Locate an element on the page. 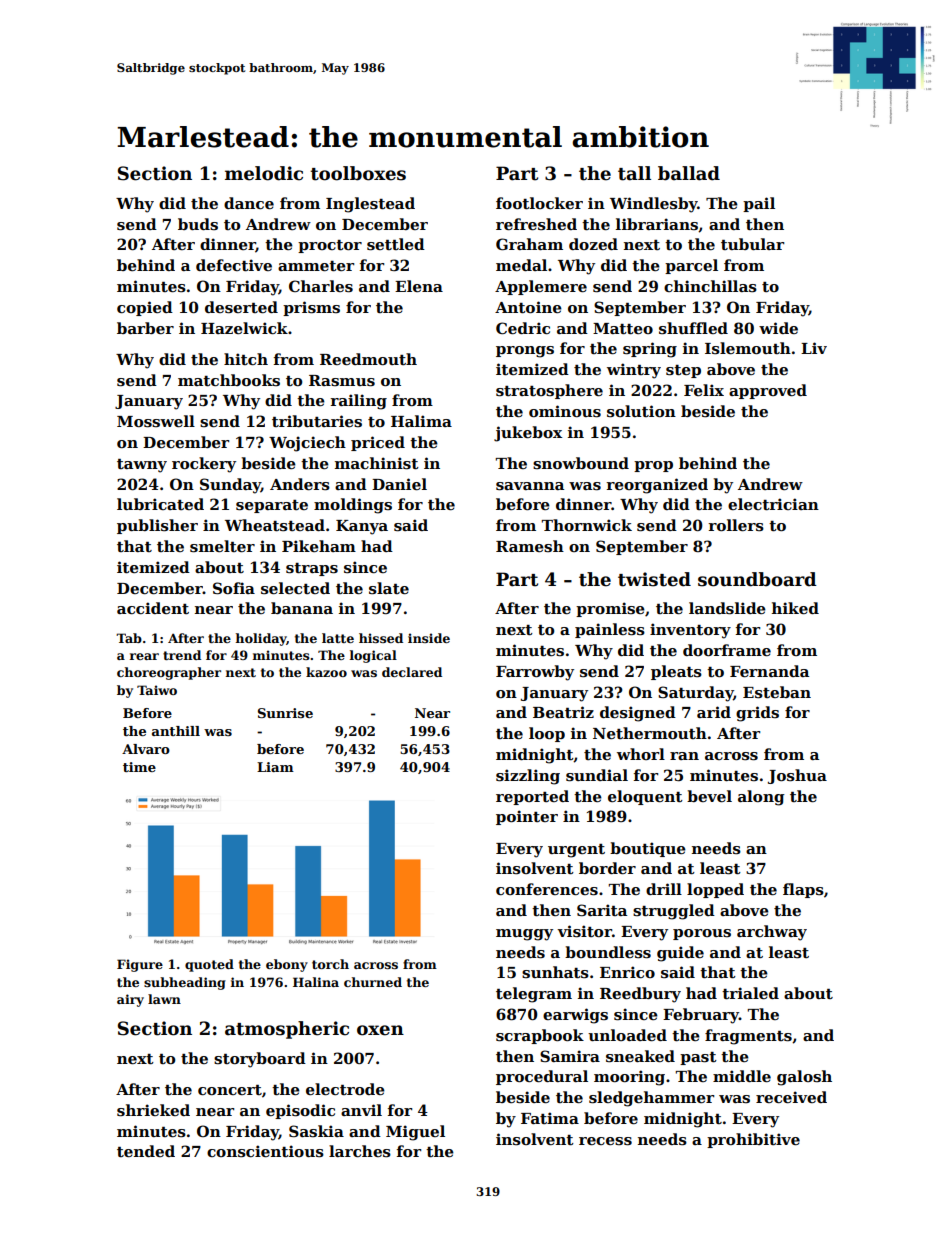  past is located at coordinates (698, 1058).
